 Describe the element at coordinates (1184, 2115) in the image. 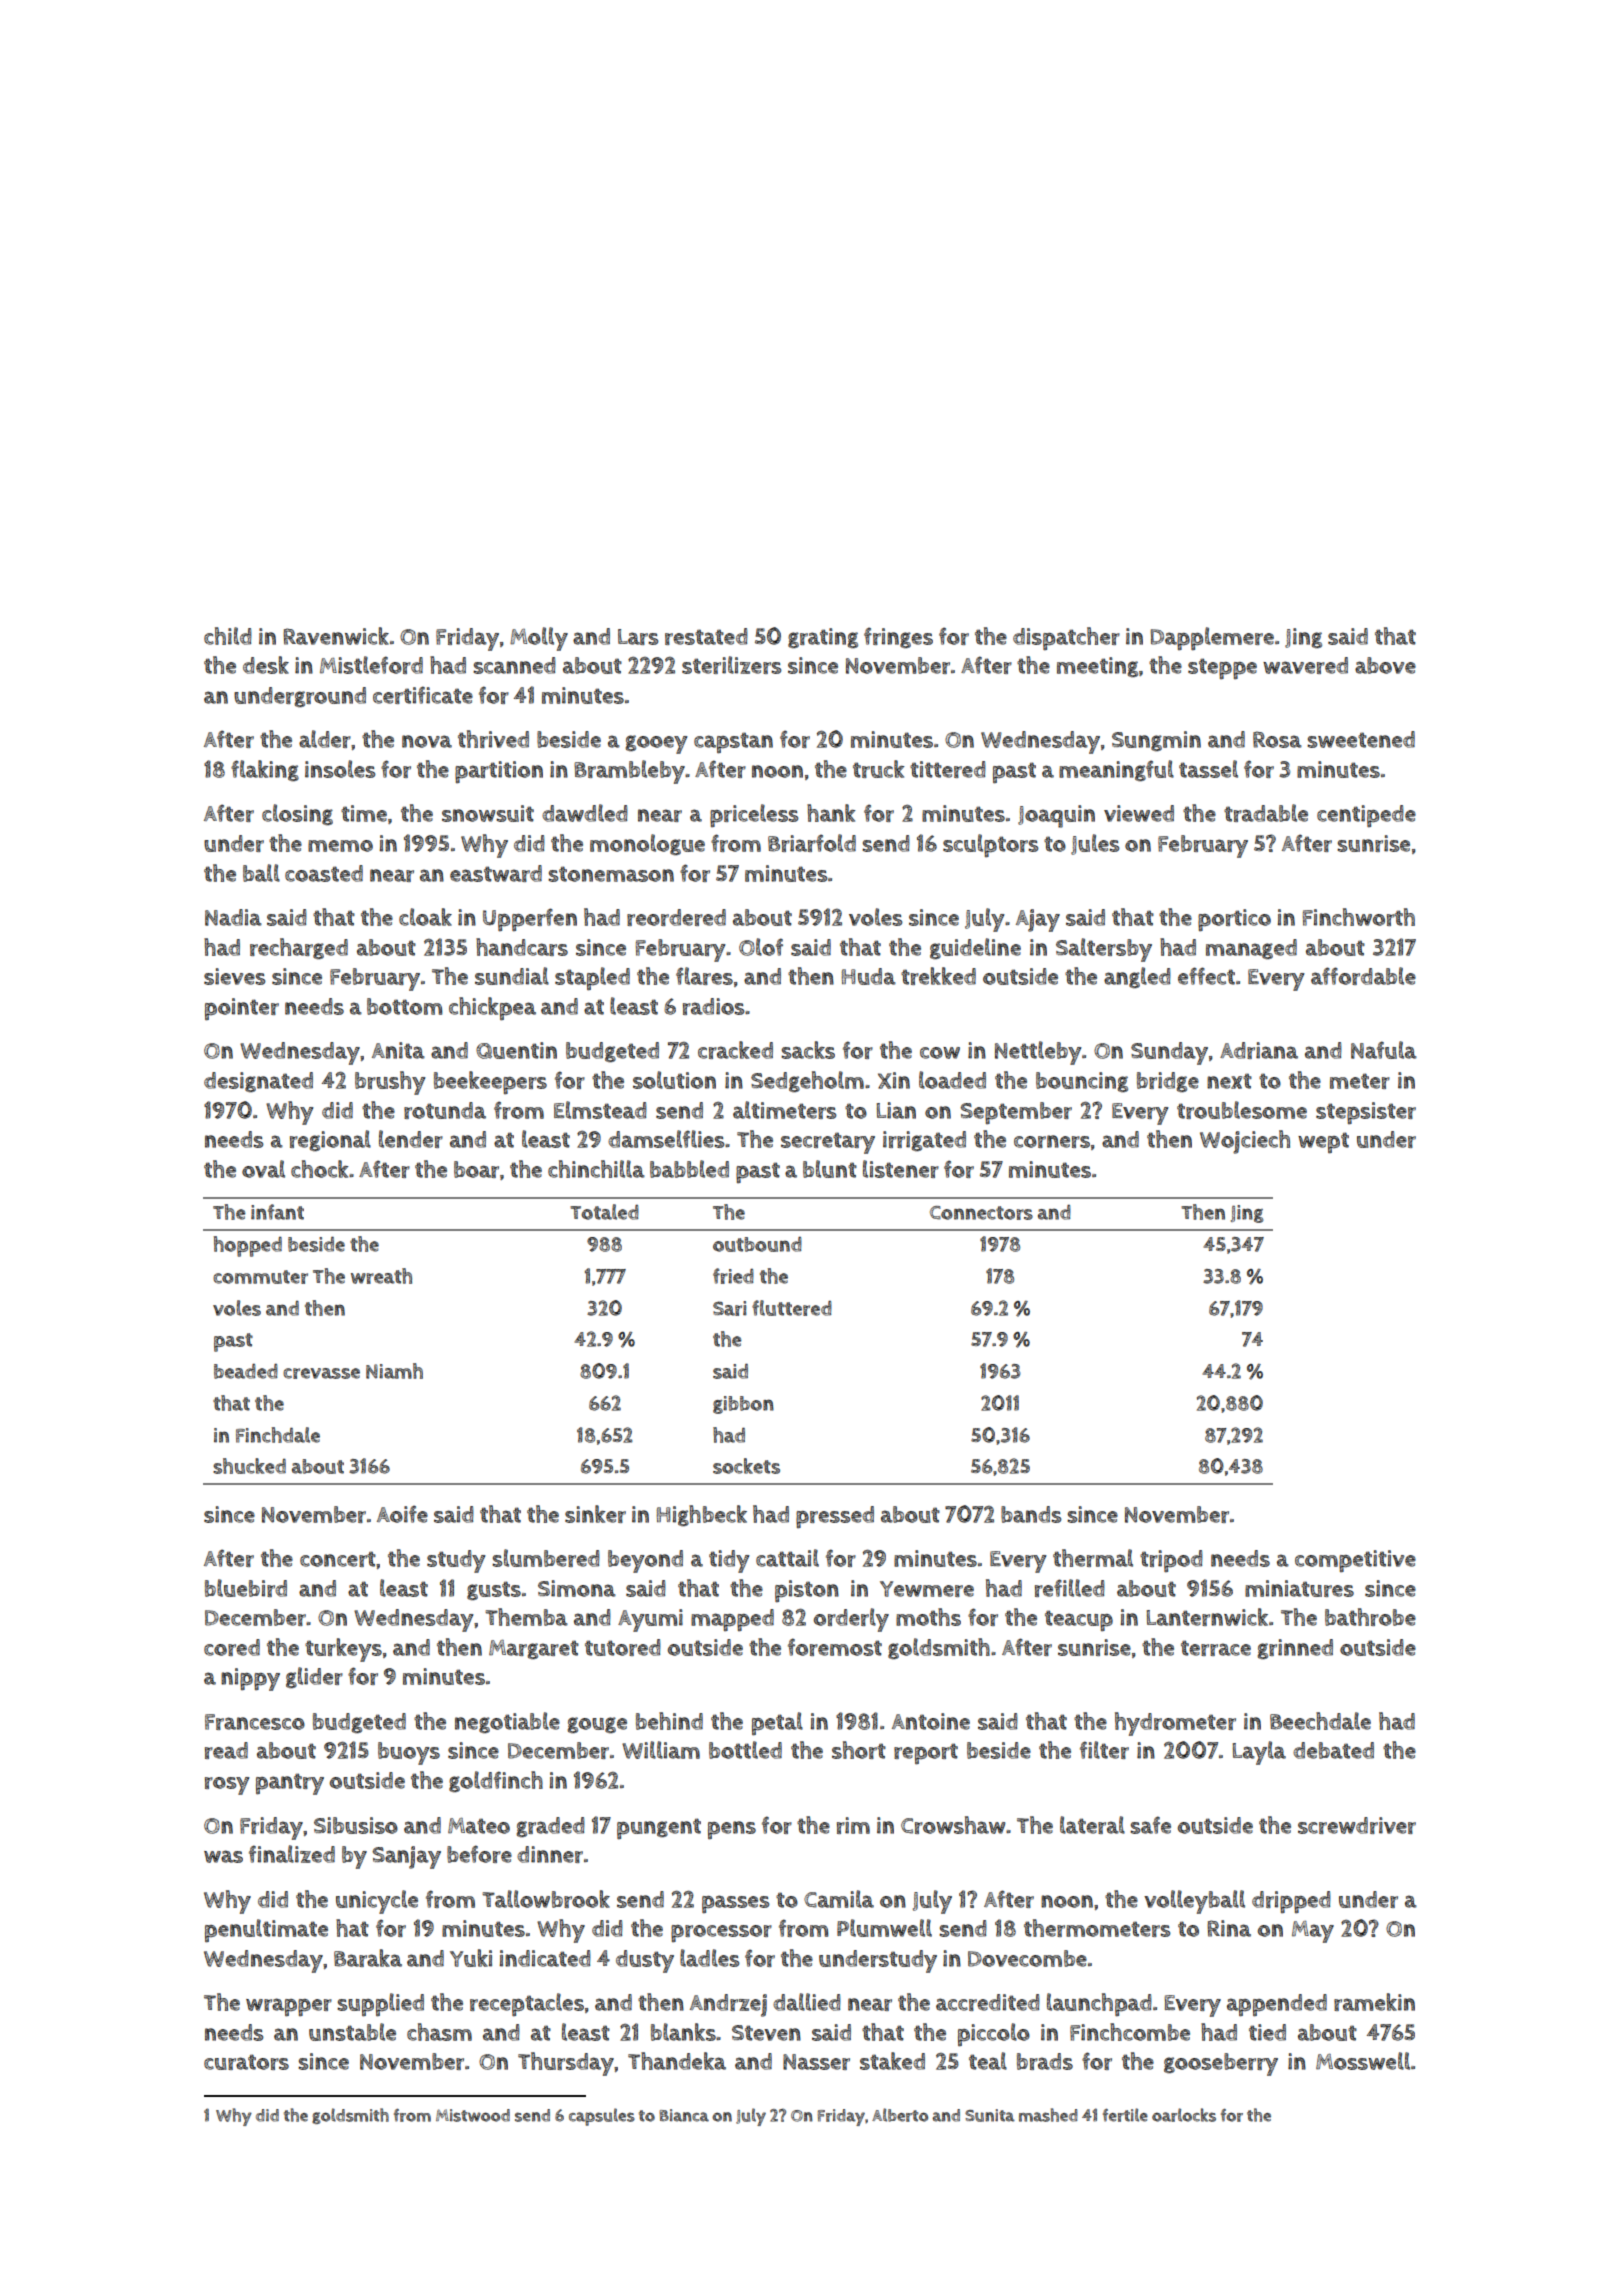

I see `oarlocks` at that location.
